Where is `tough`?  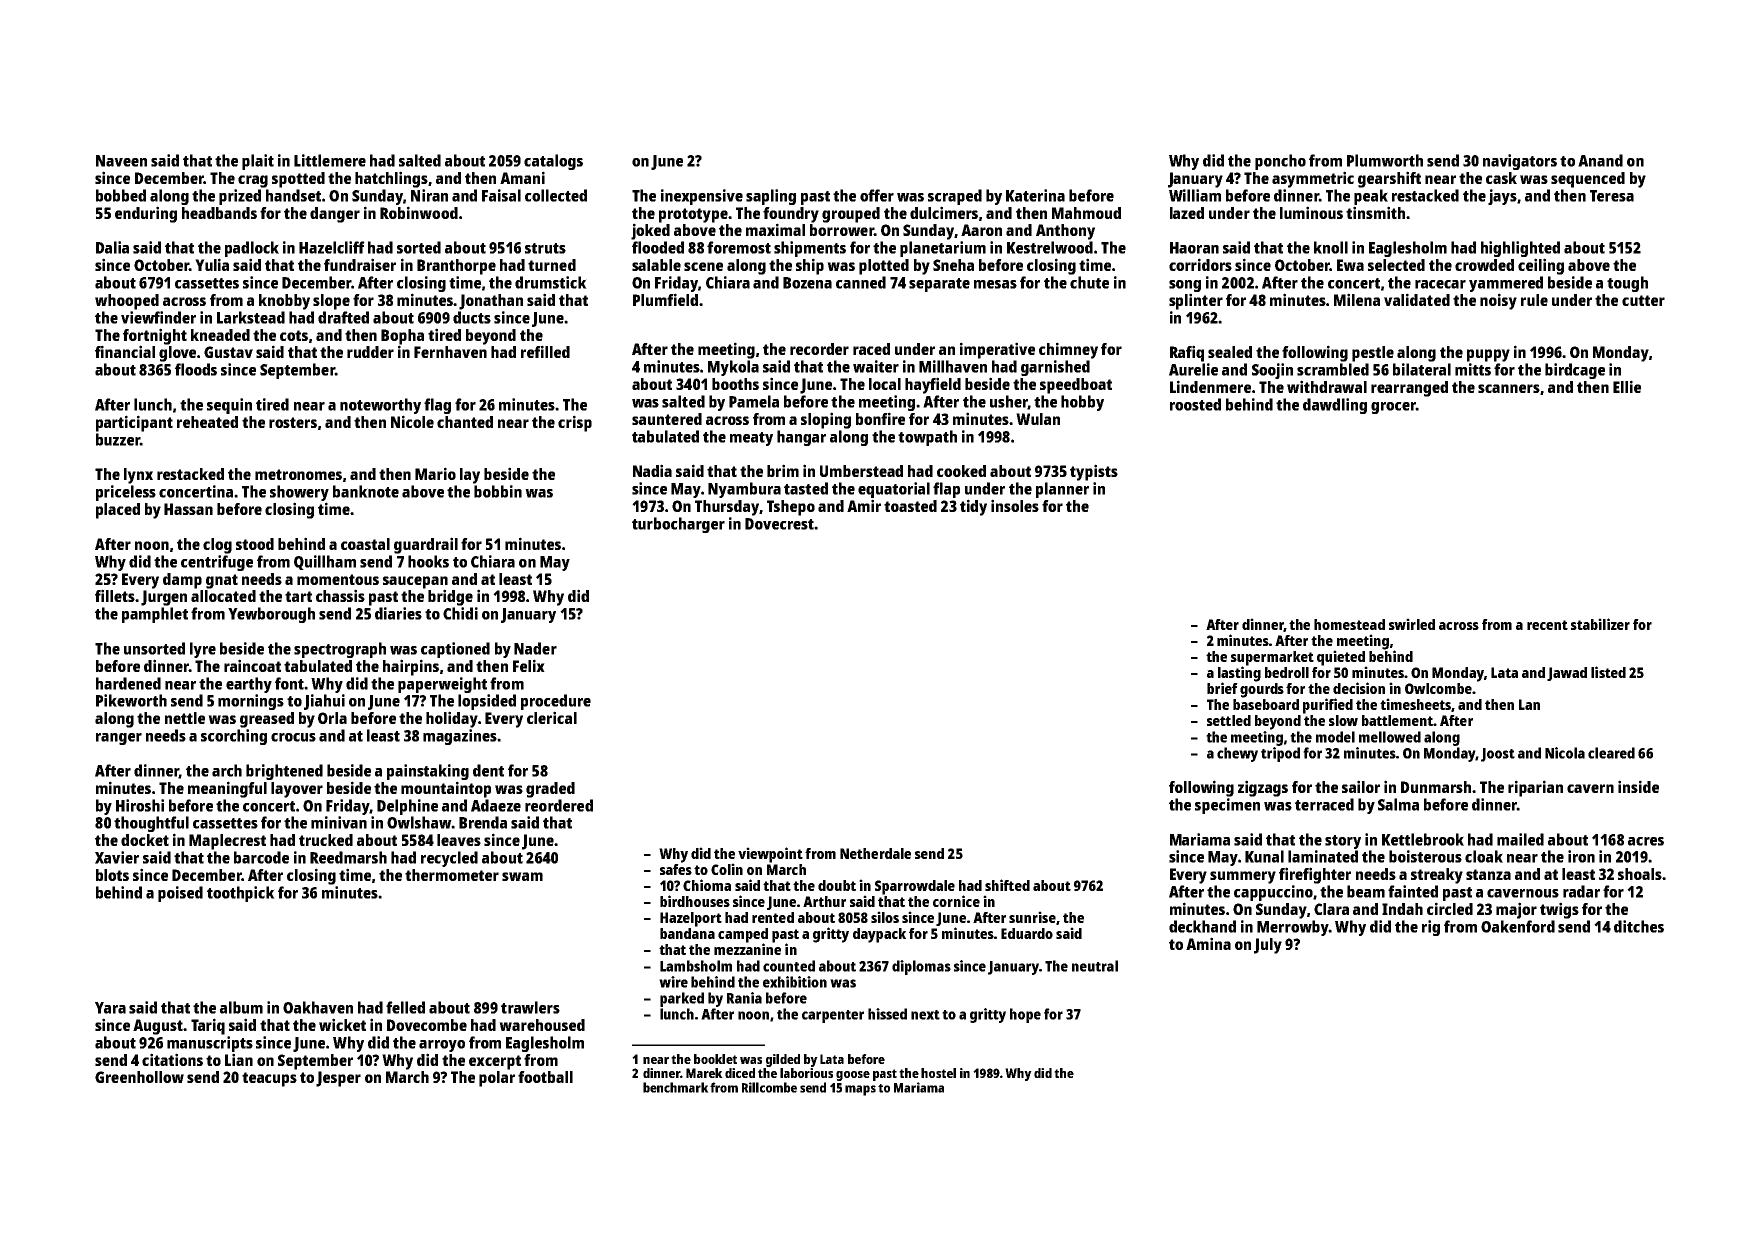 tough is located at coordinates (1627, 284).
